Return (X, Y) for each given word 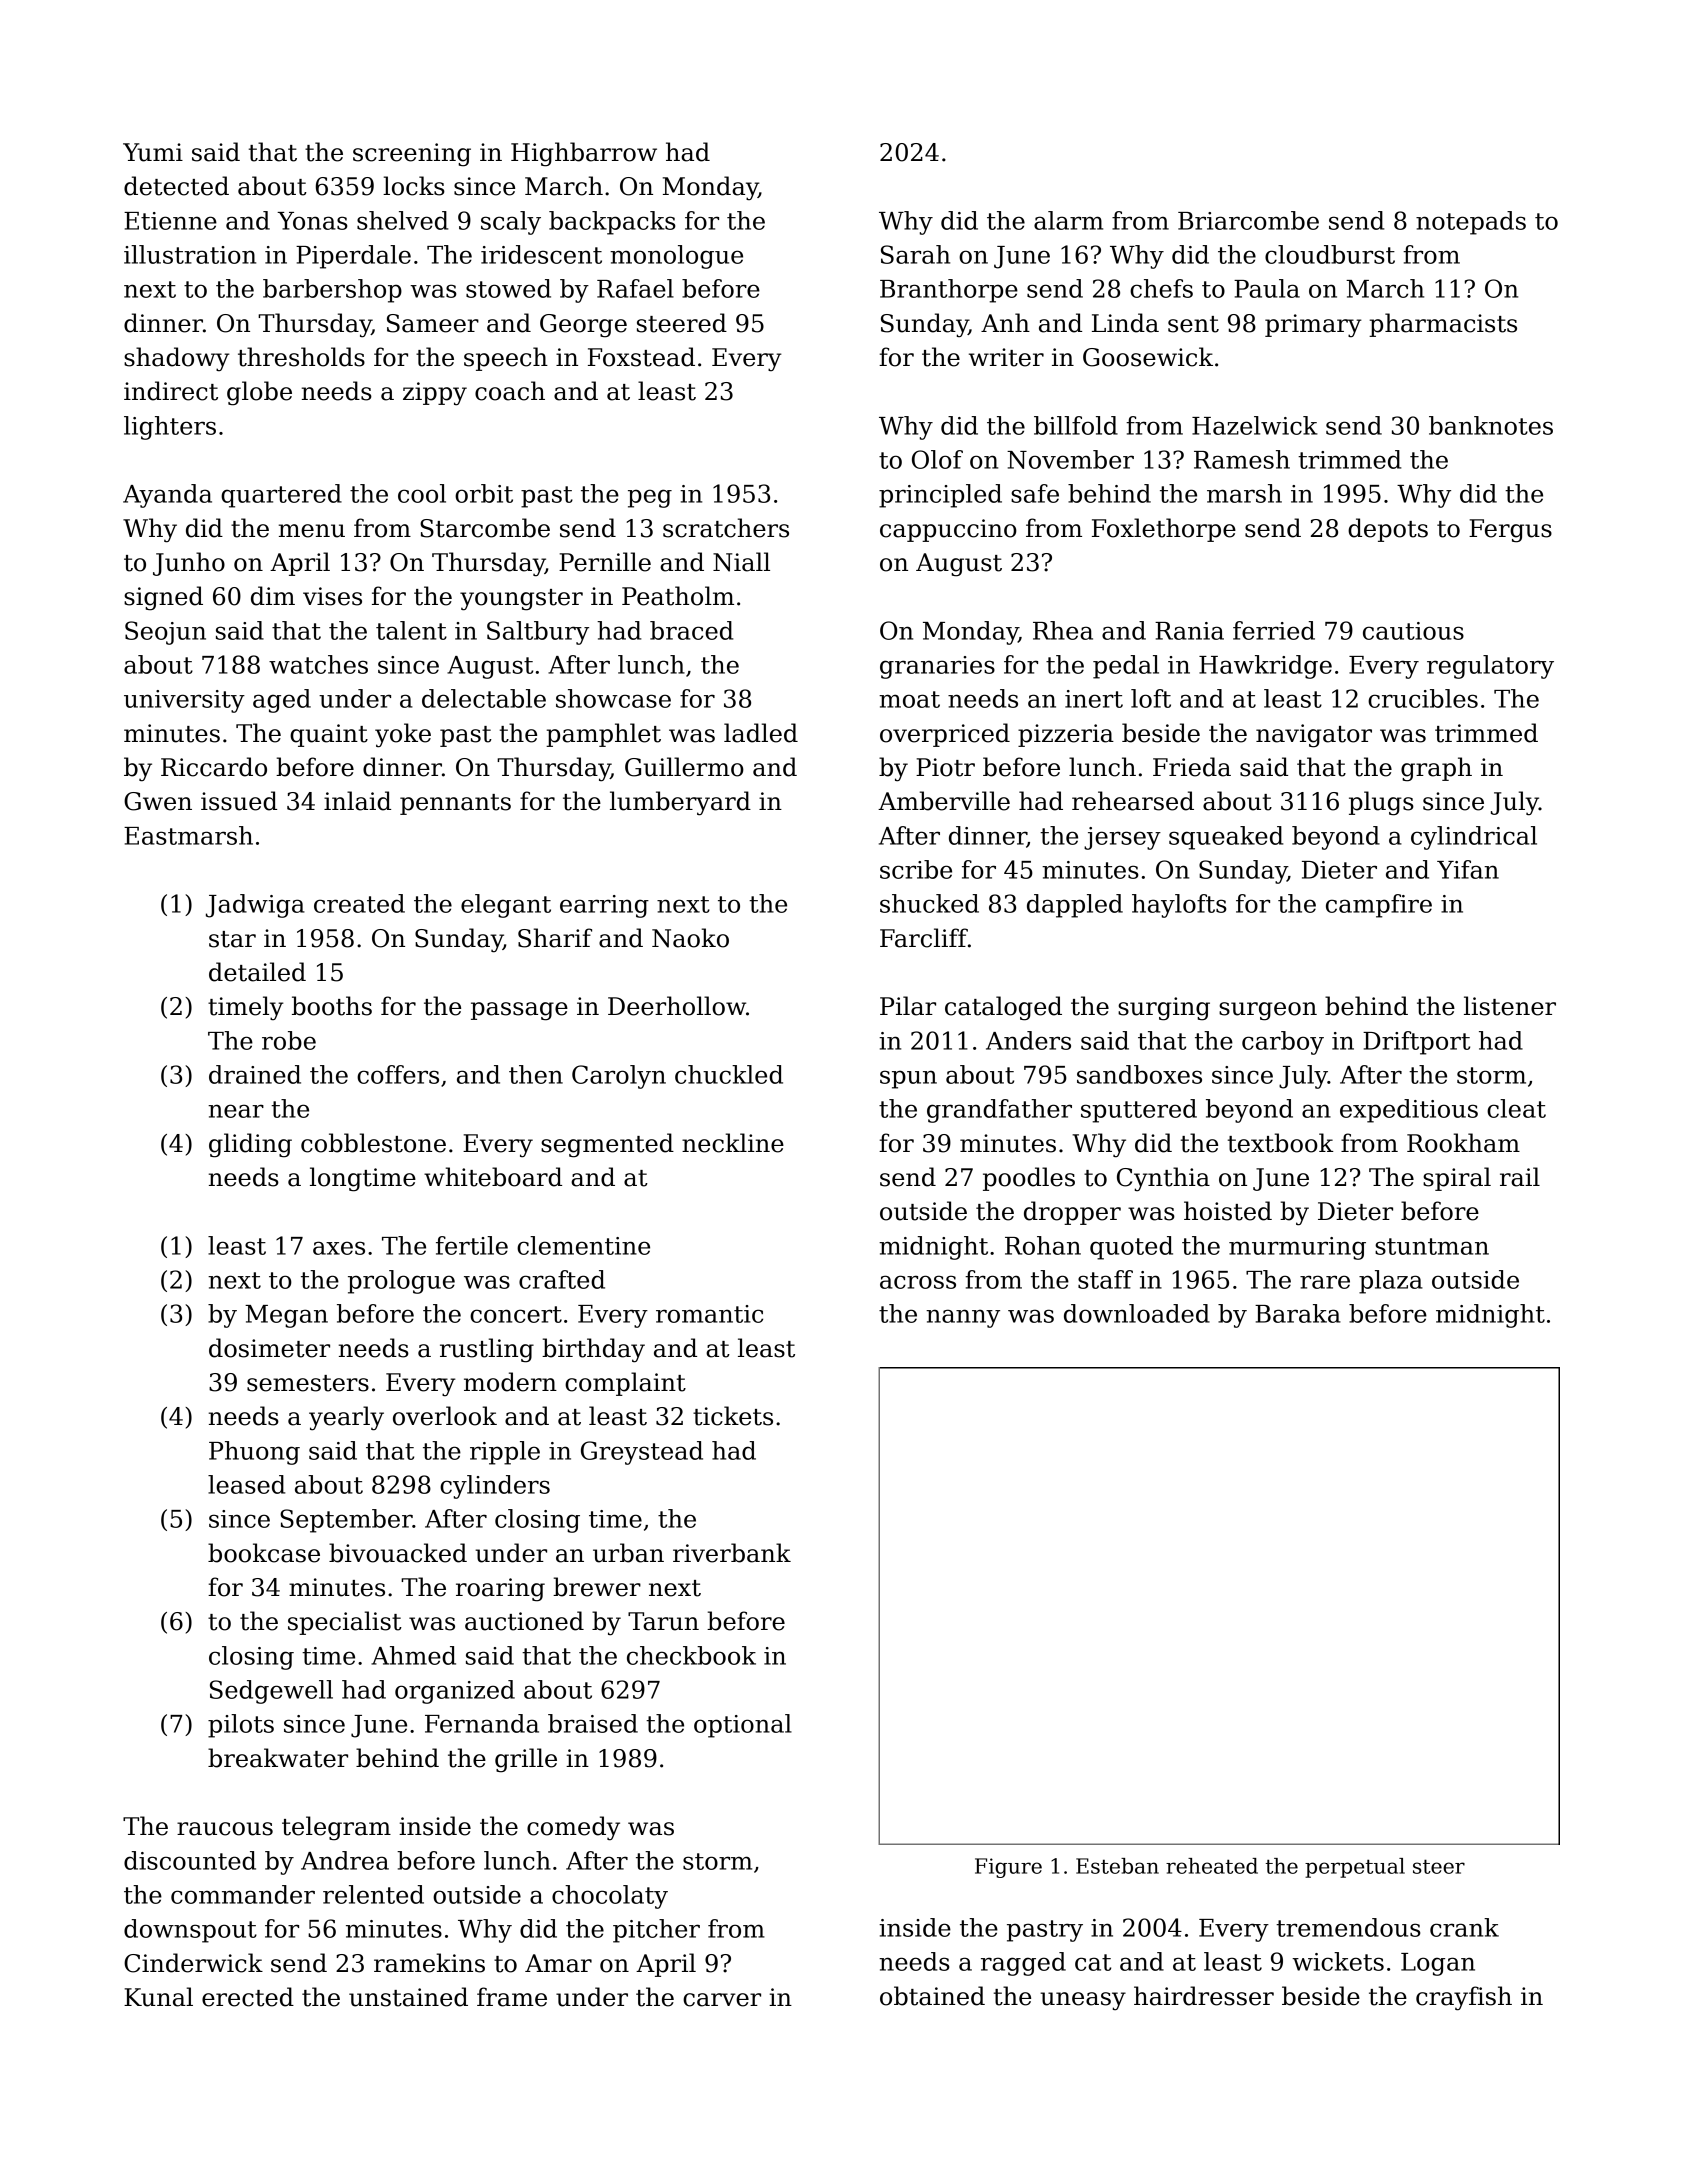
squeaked (1226, 838)
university (184, 701)
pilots (241, 1726)
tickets (733, 1416)
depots (1388, 530)
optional (743, 1726)
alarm (1068, 220)
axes (339, 1248)
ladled (761, 733)
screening (412, 155)
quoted (1131, 1248)
